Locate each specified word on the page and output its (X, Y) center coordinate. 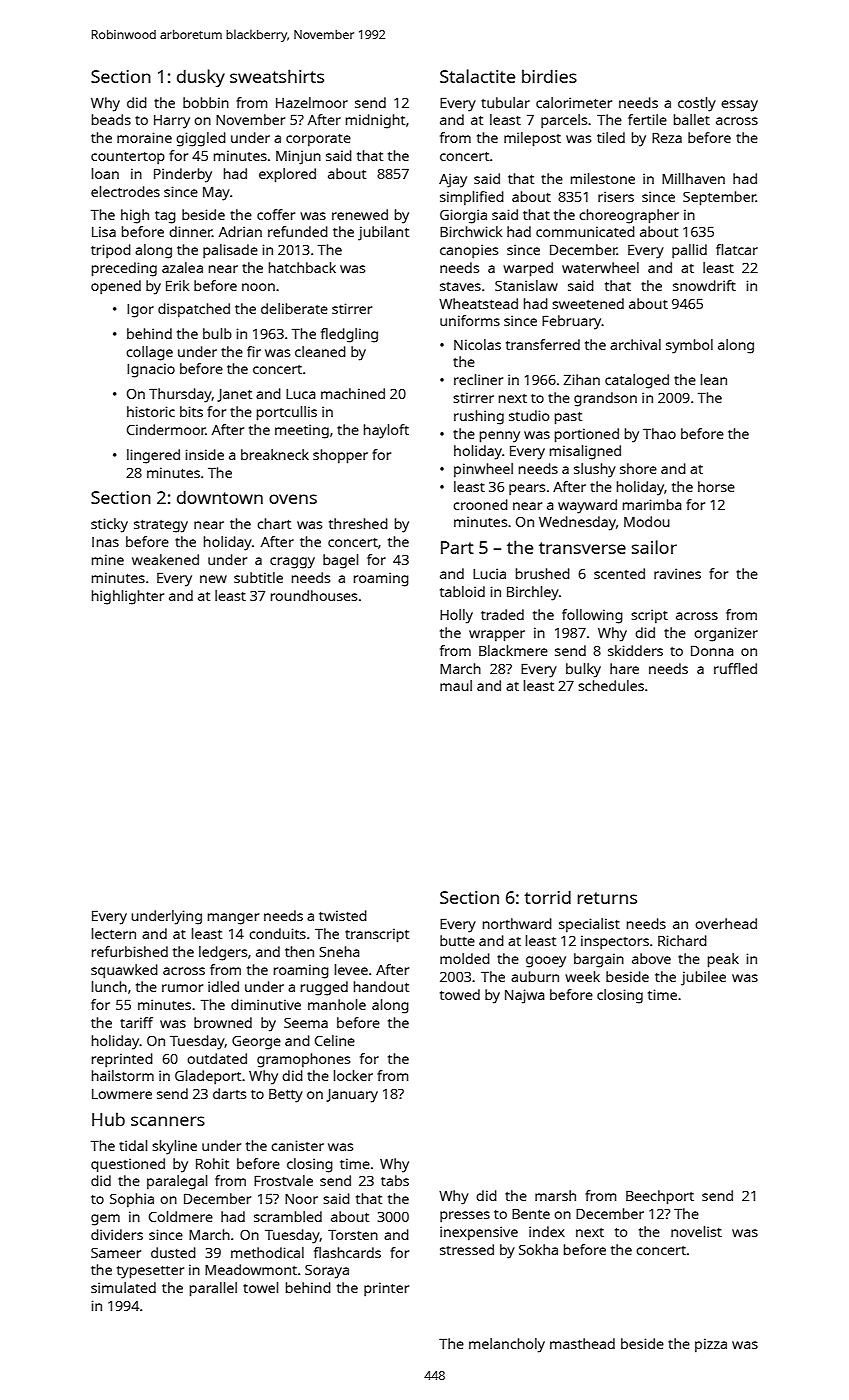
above (651, 958)
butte (457, 940)
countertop (128, 158)
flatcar (737, 249)
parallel (213, 1289)
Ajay (453, 180)
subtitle (258, 577)
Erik (177, 285)
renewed (360, 214)
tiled (611, 137)
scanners (168, 1121)
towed (460, 994)
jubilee (703, 978)
